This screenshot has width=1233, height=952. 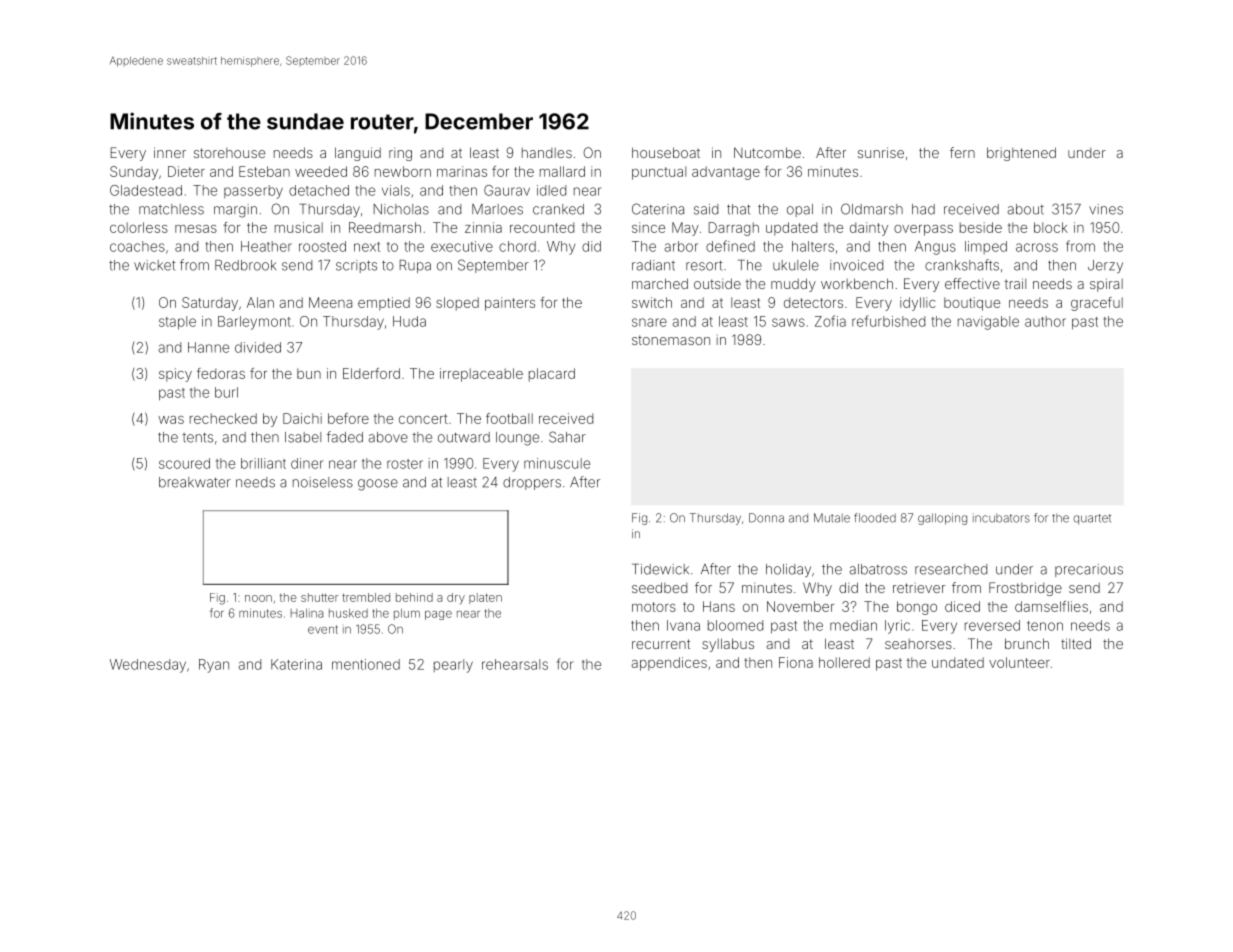 What do you see at coordinates (171, 420) in the screenshot?
I see `was` at bounding box center [171, 420].
